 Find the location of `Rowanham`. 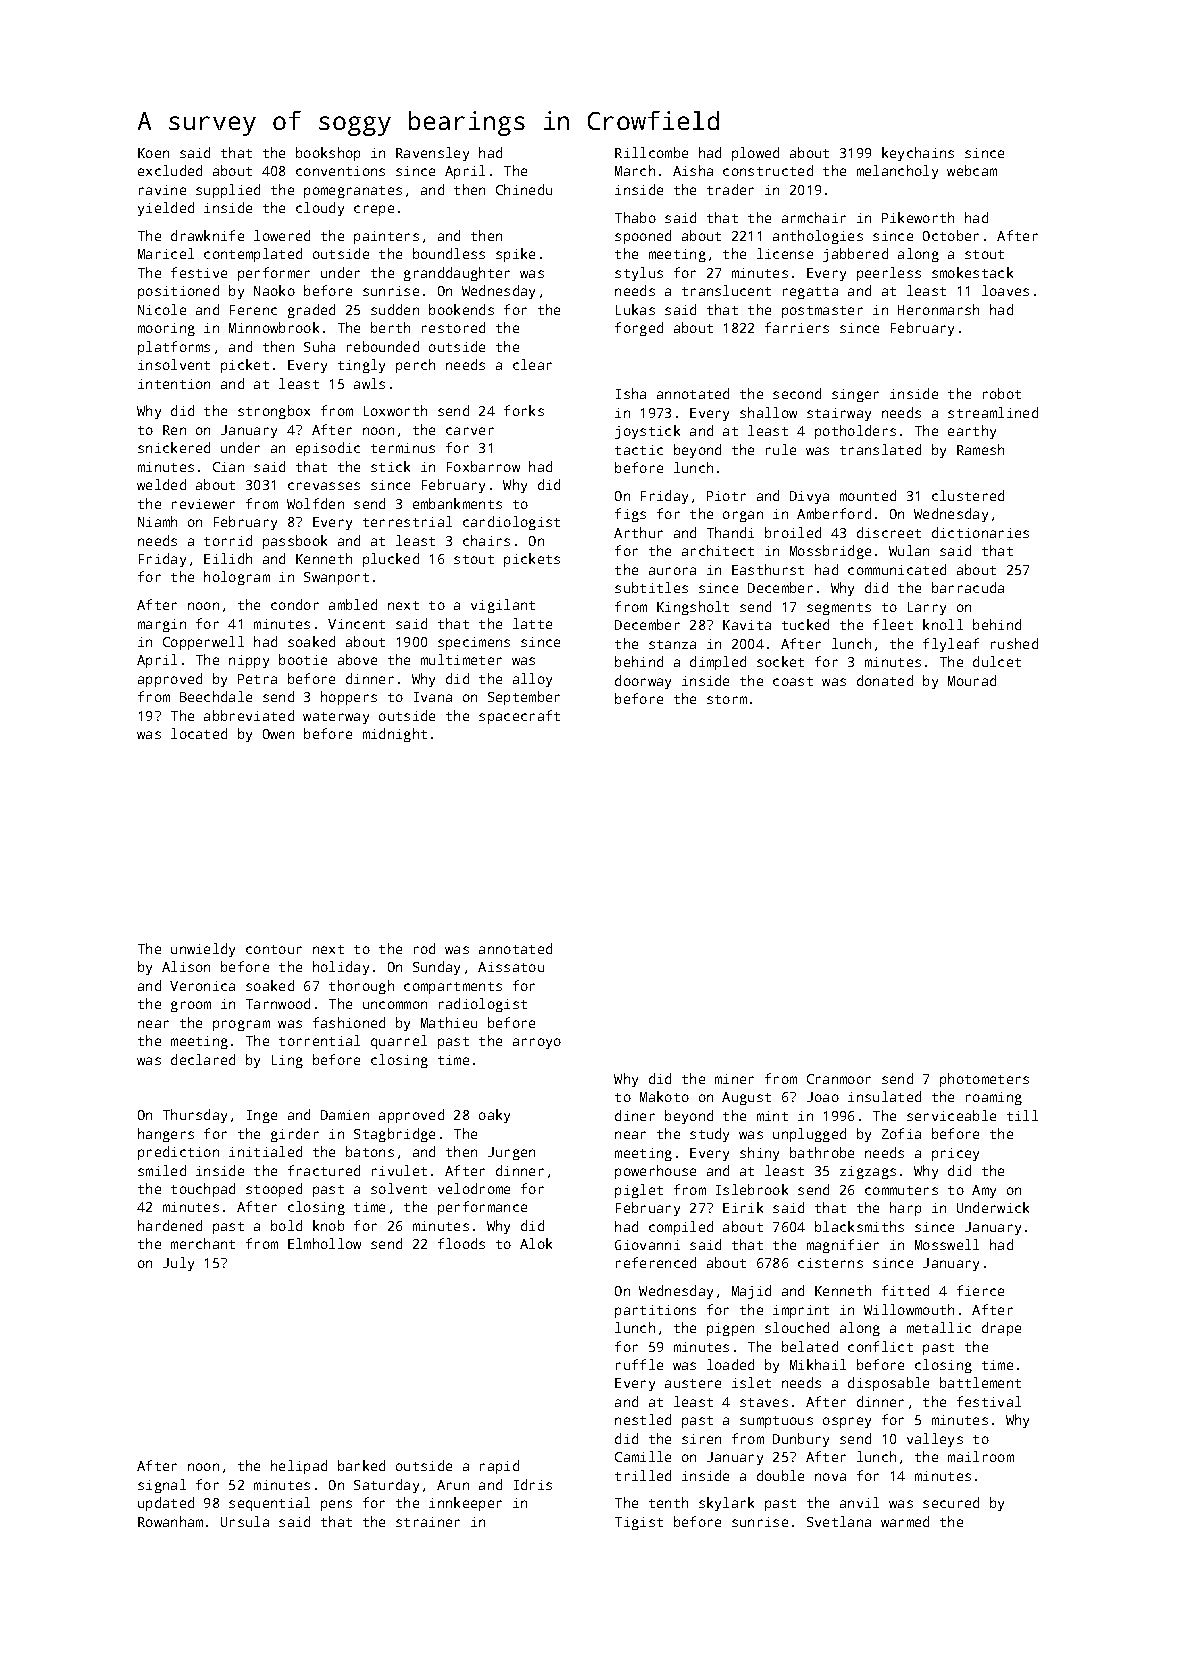

Rowanham is located at coordinates (170, 1521).
